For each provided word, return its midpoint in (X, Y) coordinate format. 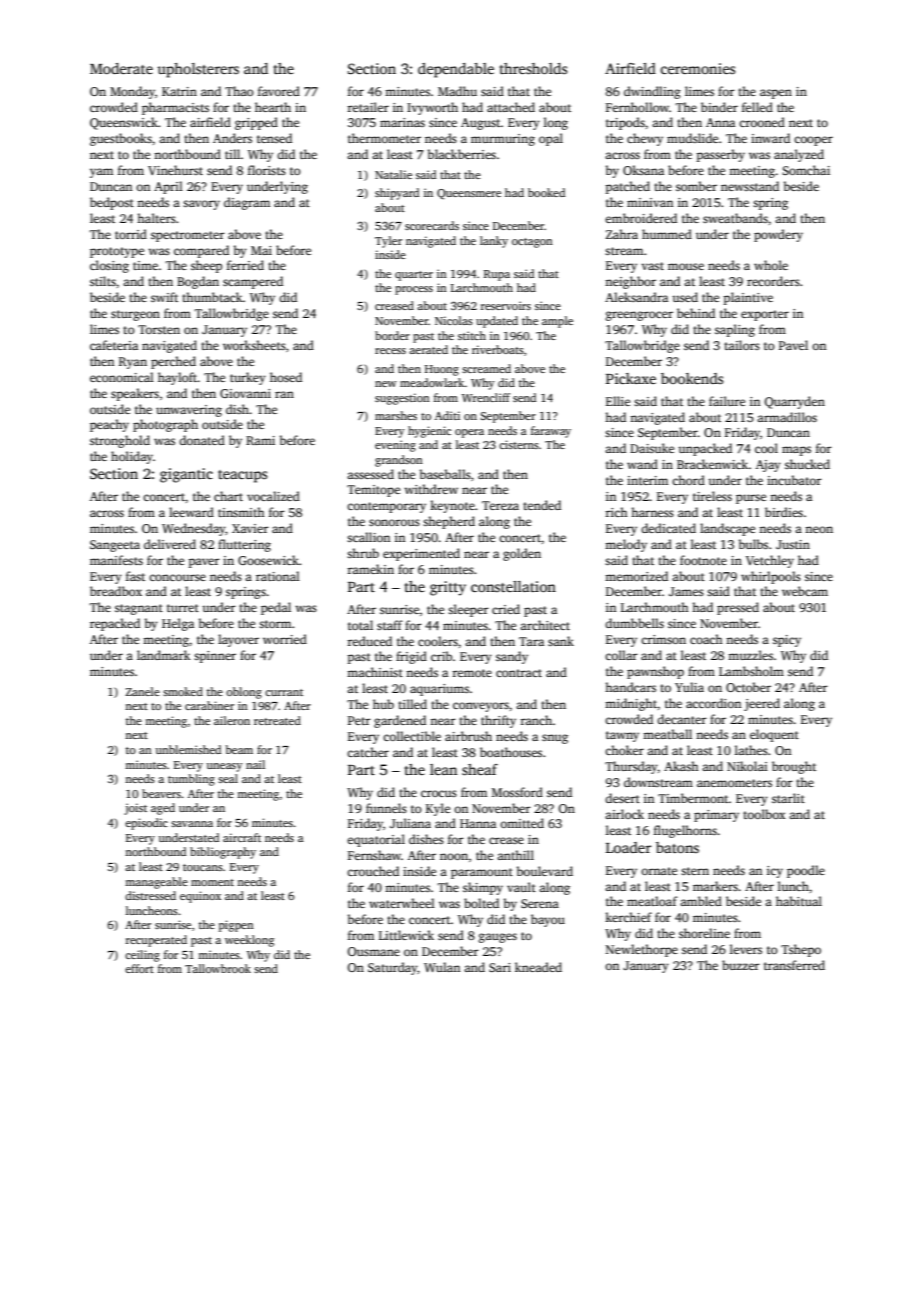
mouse (686, 266)
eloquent (774, 735)
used (685, 297)
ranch (536, 720)
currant (284, 692)
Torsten (159, 329)
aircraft (242, 837)
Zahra (622, 234)
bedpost (112, 203)
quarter (414, 276)
